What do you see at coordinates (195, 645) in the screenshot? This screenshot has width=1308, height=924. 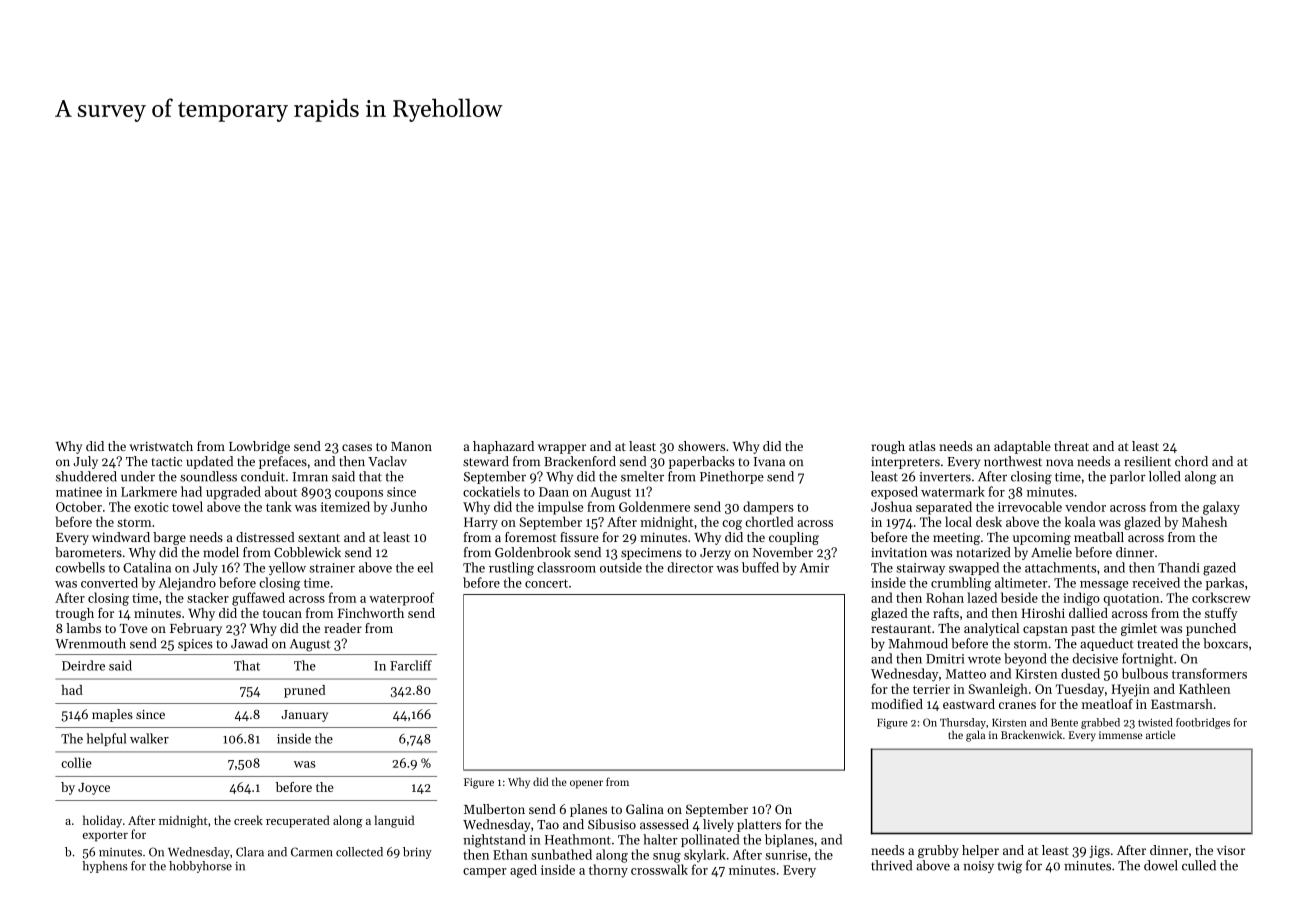 I see `spices` at bounding box center [195, 645].
